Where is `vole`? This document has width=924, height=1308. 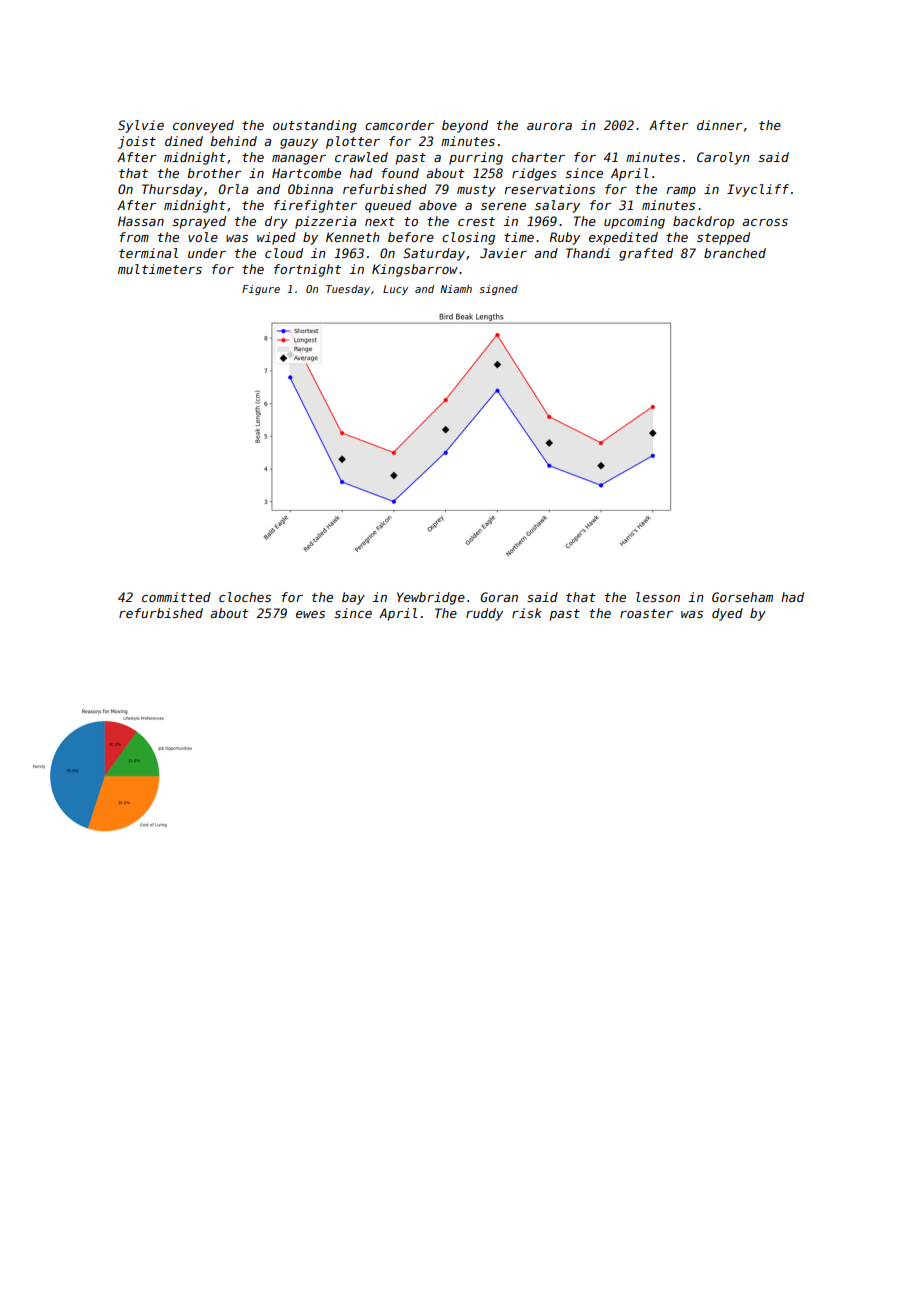
vole is located at coordinates (203, 237).
